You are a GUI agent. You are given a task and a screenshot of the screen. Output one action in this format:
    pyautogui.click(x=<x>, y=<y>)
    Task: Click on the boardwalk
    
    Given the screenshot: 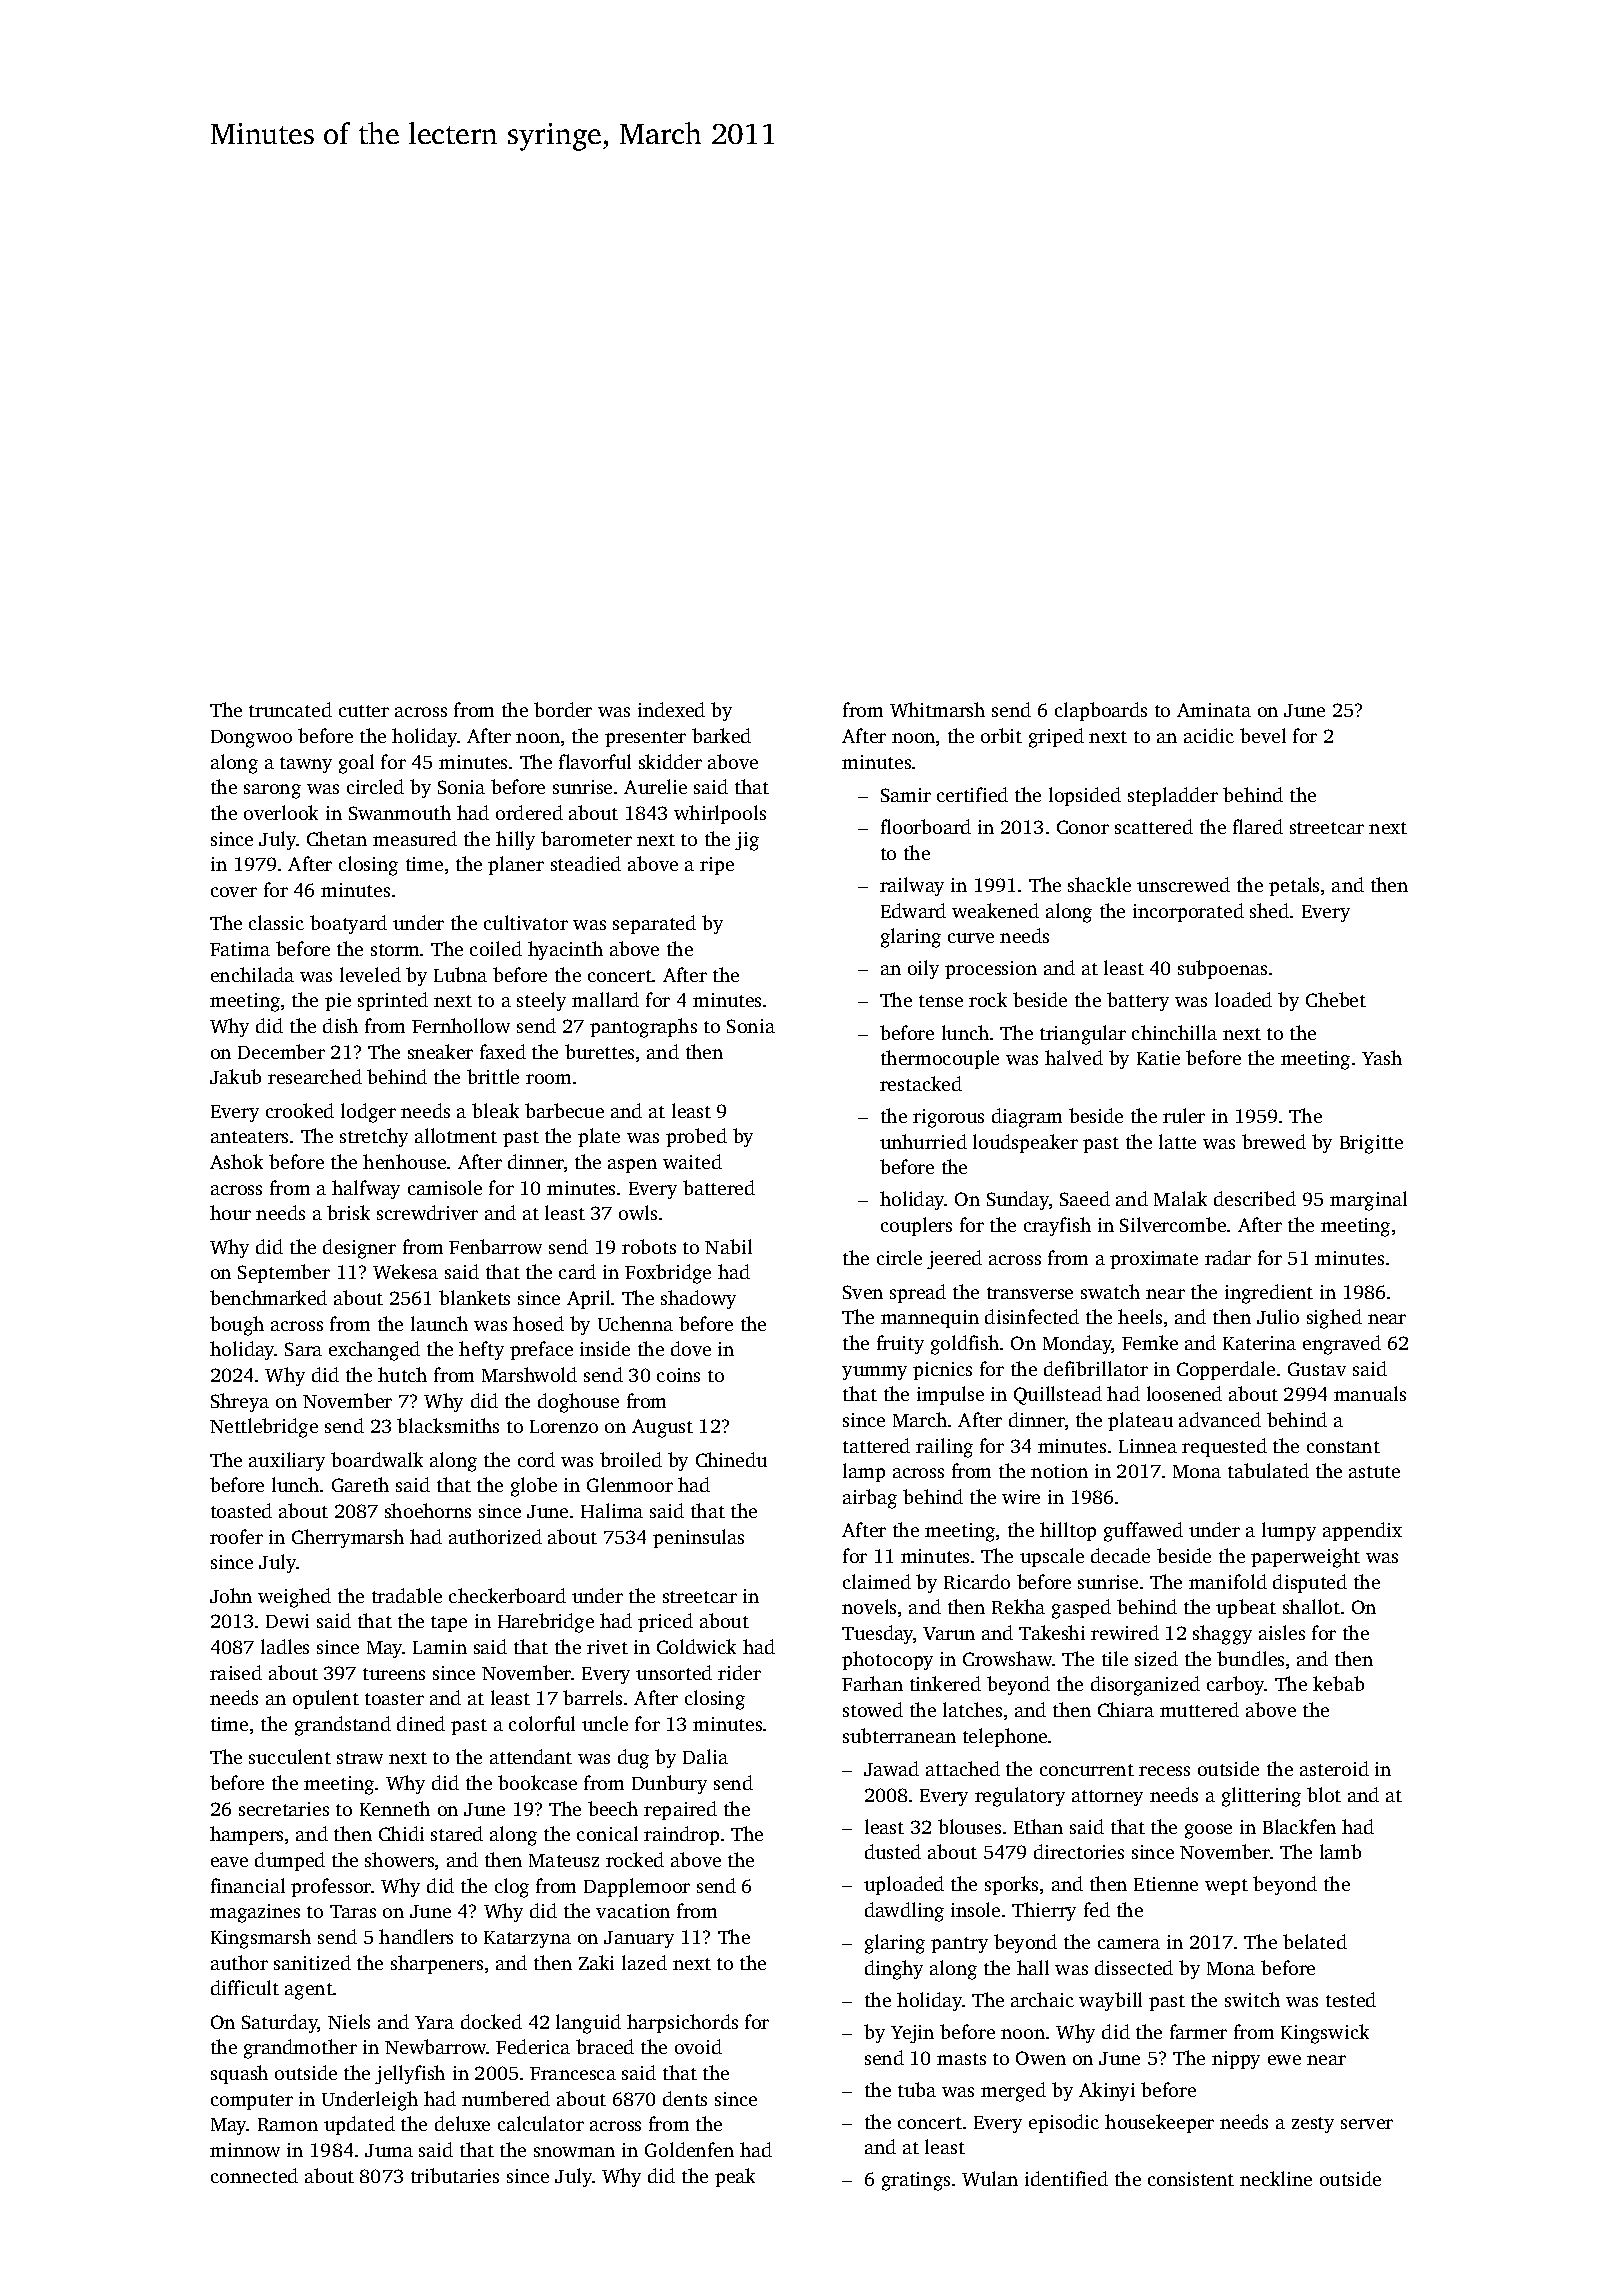 What is the action you would take?
    pyautogui.click(x=377, y=1459)
